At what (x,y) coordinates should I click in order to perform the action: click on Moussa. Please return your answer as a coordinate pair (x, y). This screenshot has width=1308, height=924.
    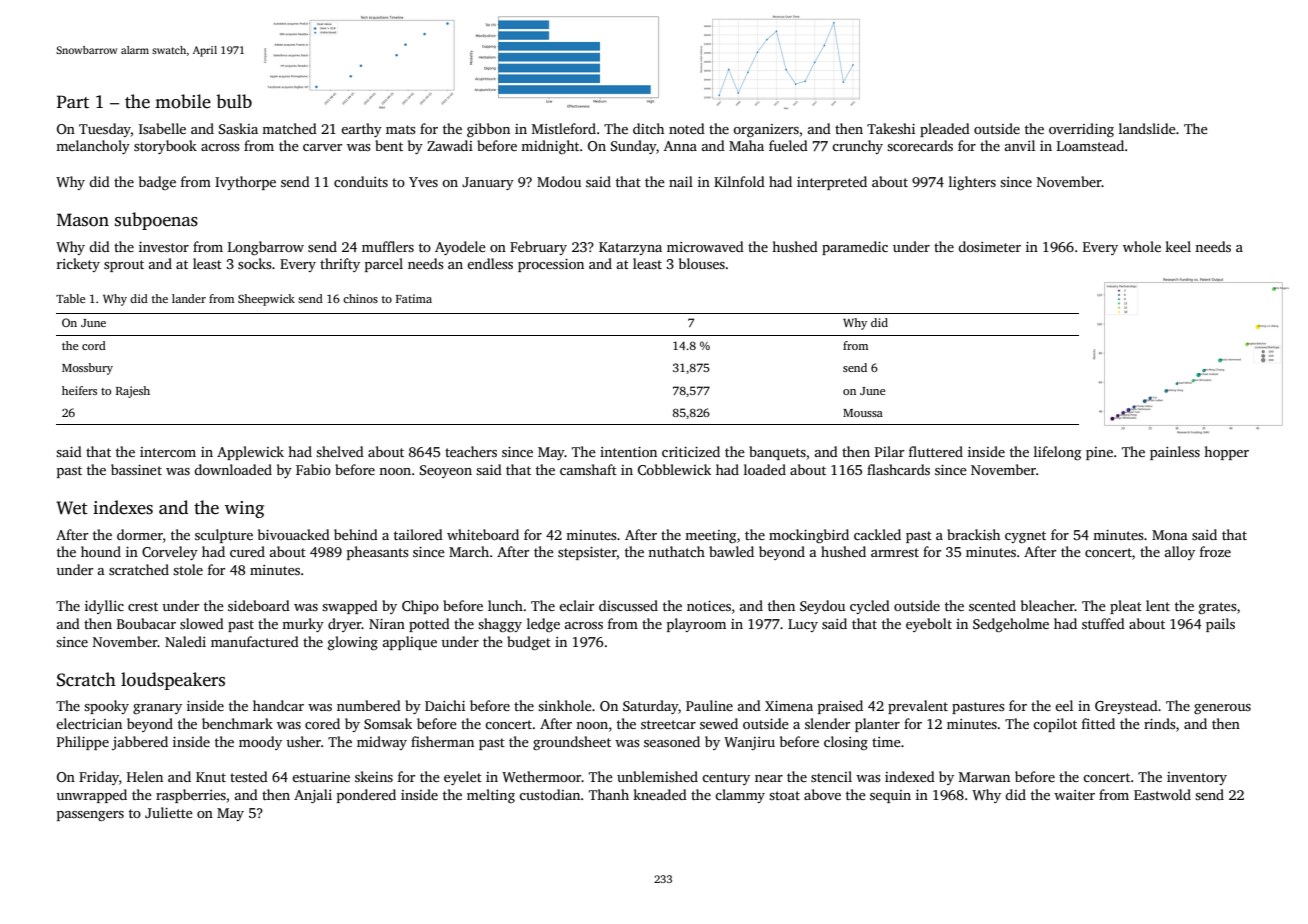
    Looking at the image, I should click on (863, 413).
